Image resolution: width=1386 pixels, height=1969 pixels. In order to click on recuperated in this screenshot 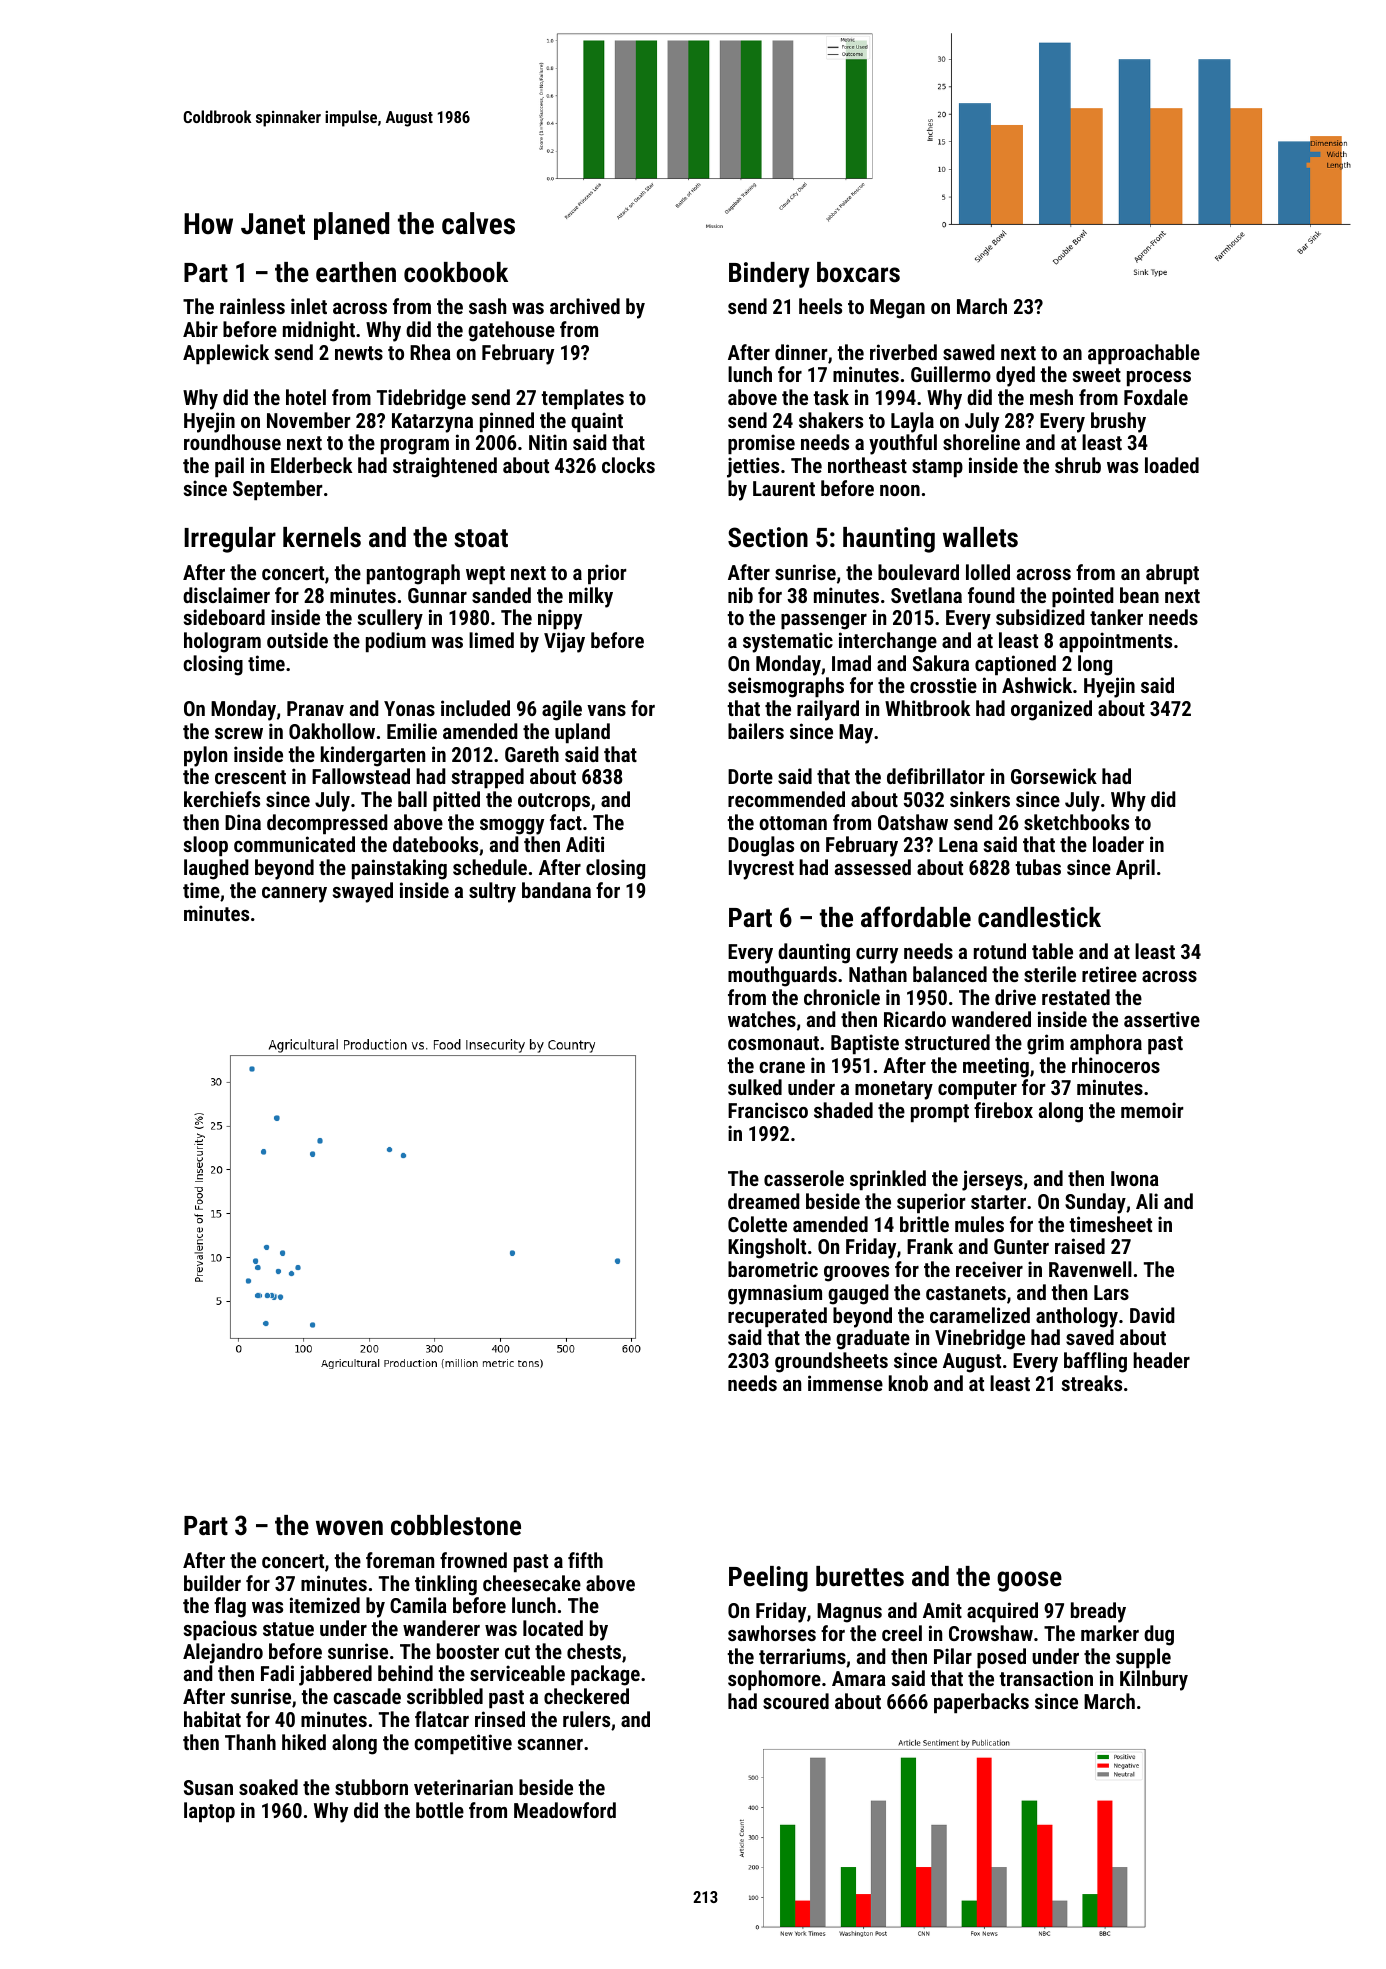, I will do `click(777, 1317)`.
